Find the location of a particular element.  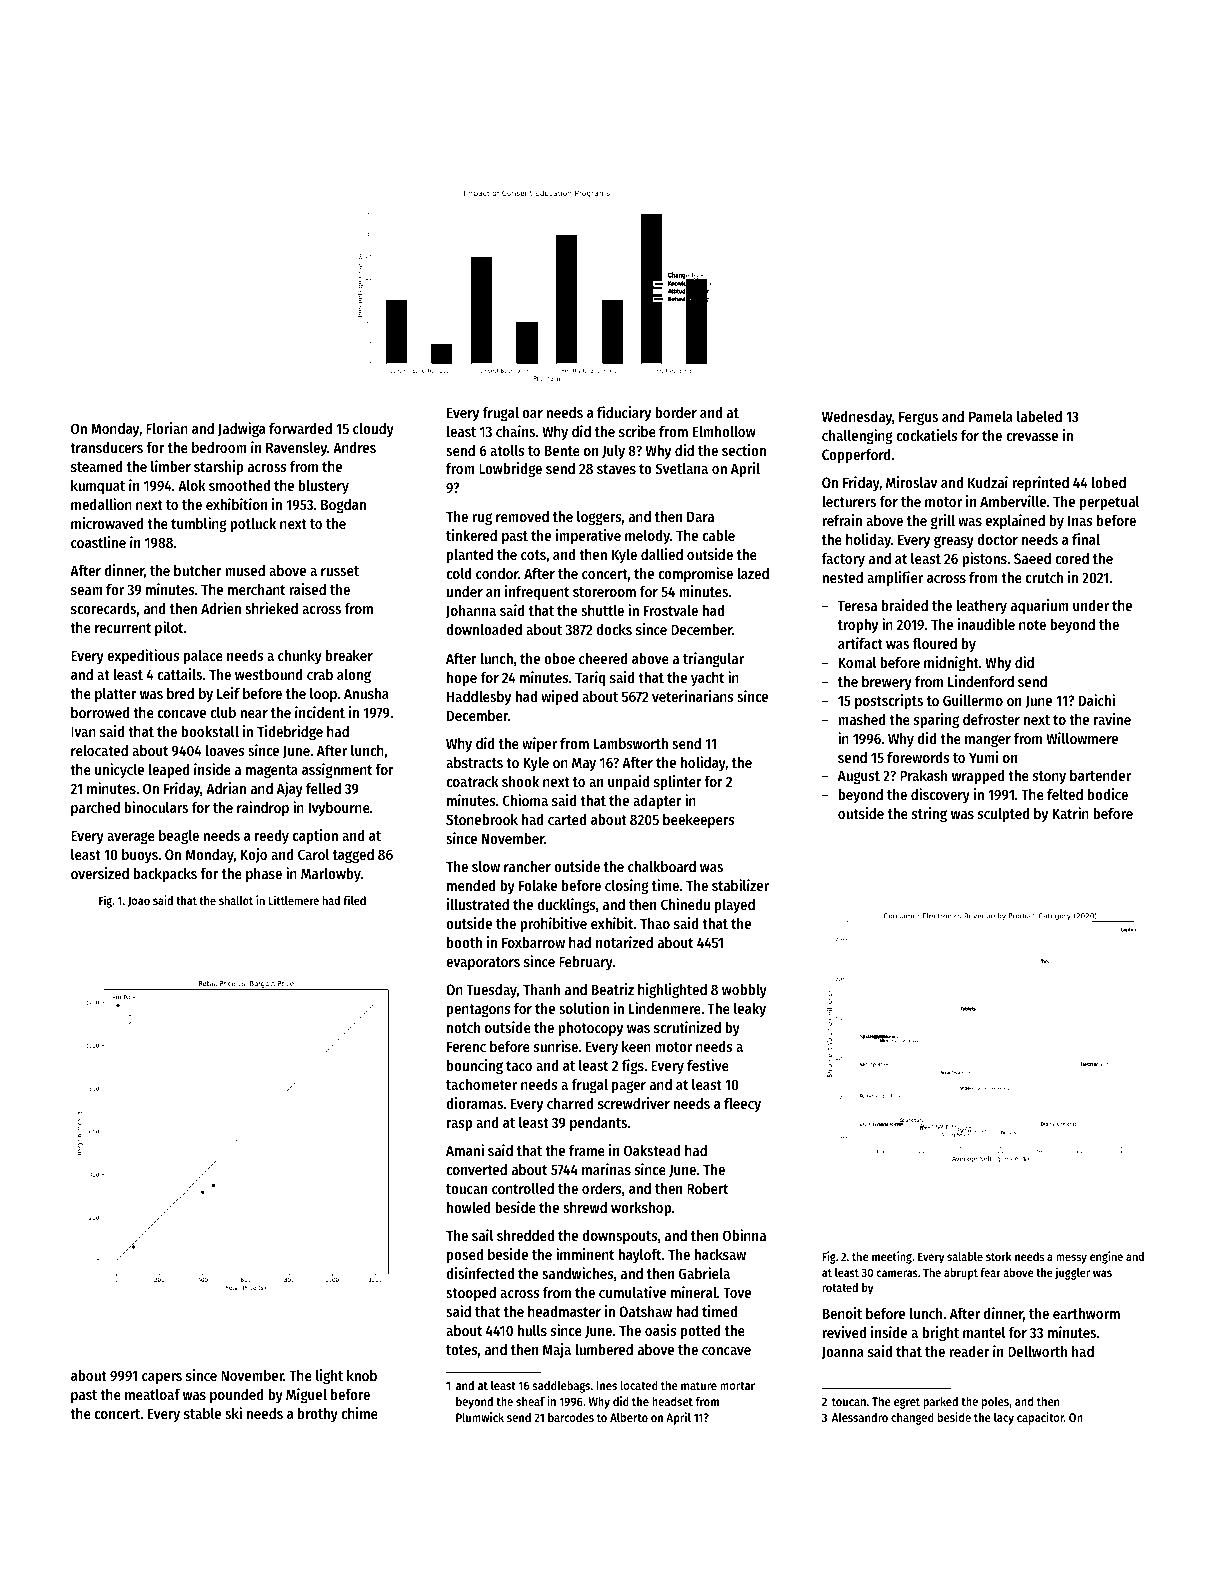

meatloaf is located at coordinates (152, 1394).
